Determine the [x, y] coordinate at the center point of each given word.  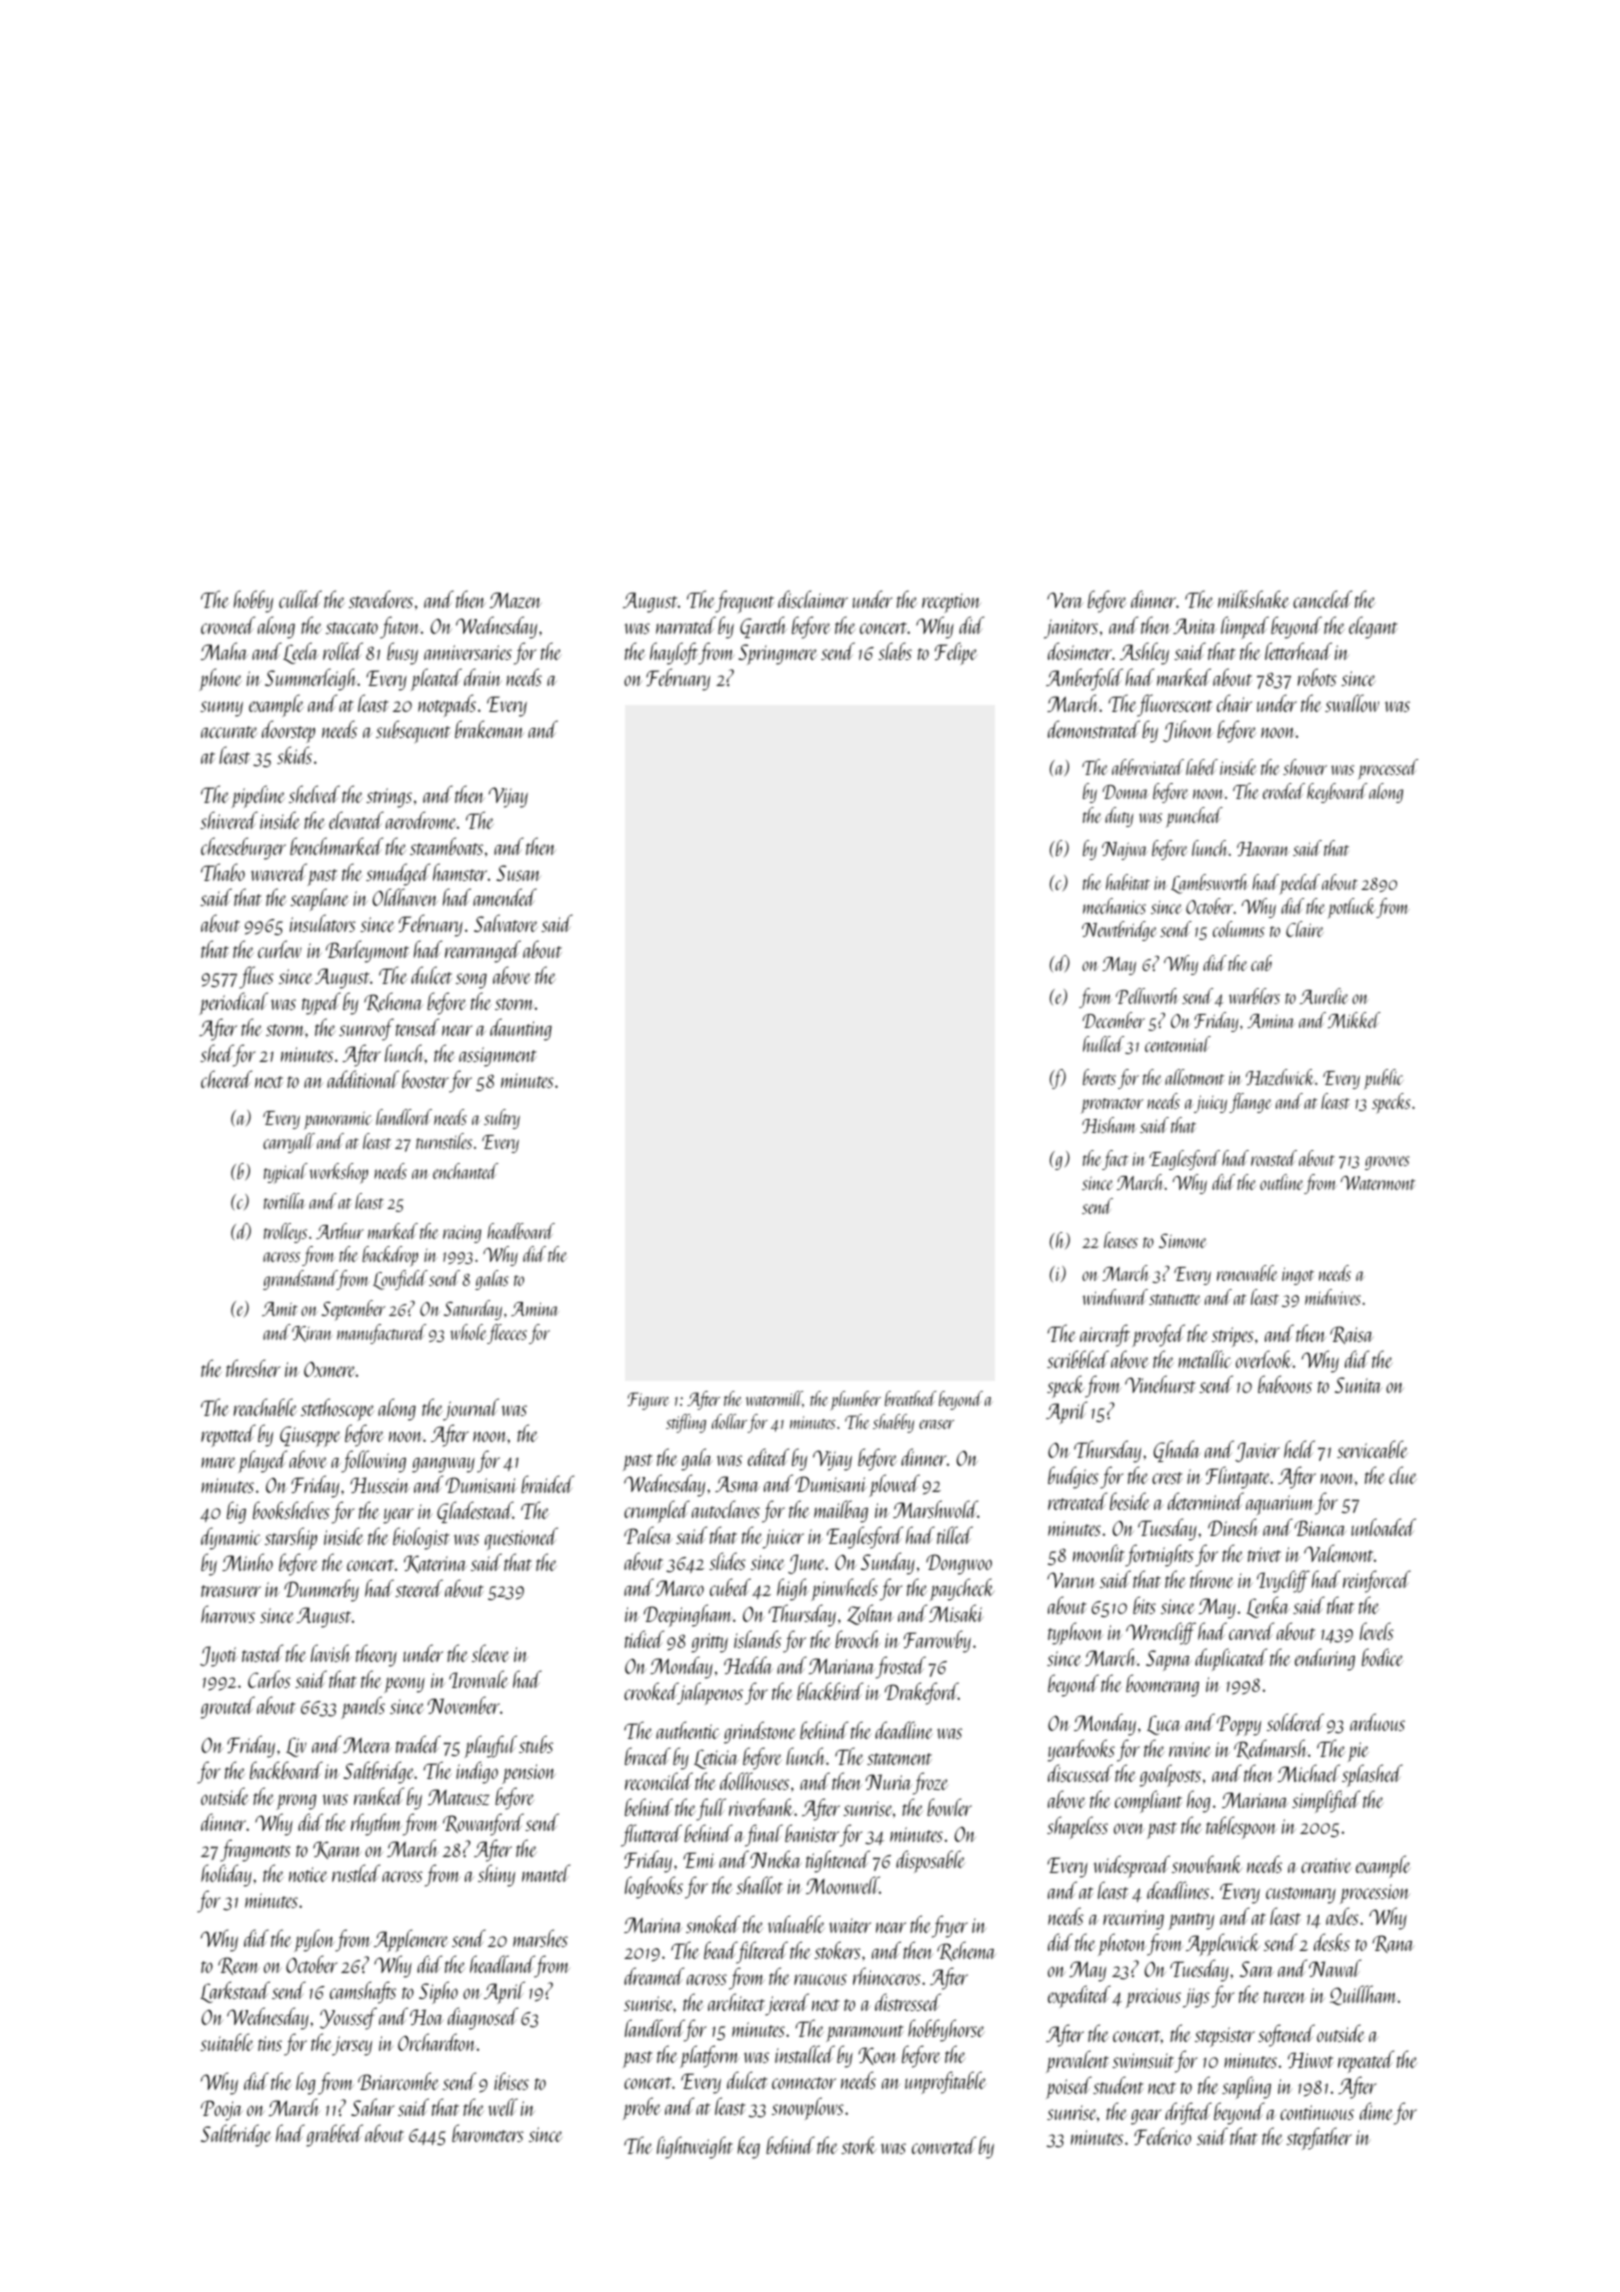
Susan [518, 873]
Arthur [340, 1231]
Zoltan [870, 1614]
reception [951, 603]
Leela [300, 653]
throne [1211, 1579]
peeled [1299, 884]
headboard [521, 1231]
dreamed [654, 1976]
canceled [1322, 599]
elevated [356, 820]
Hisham [1109, 1125]
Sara [1257, 1969]
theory [376, 1655]
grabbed [334, 2135]
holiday [226, 1875]
